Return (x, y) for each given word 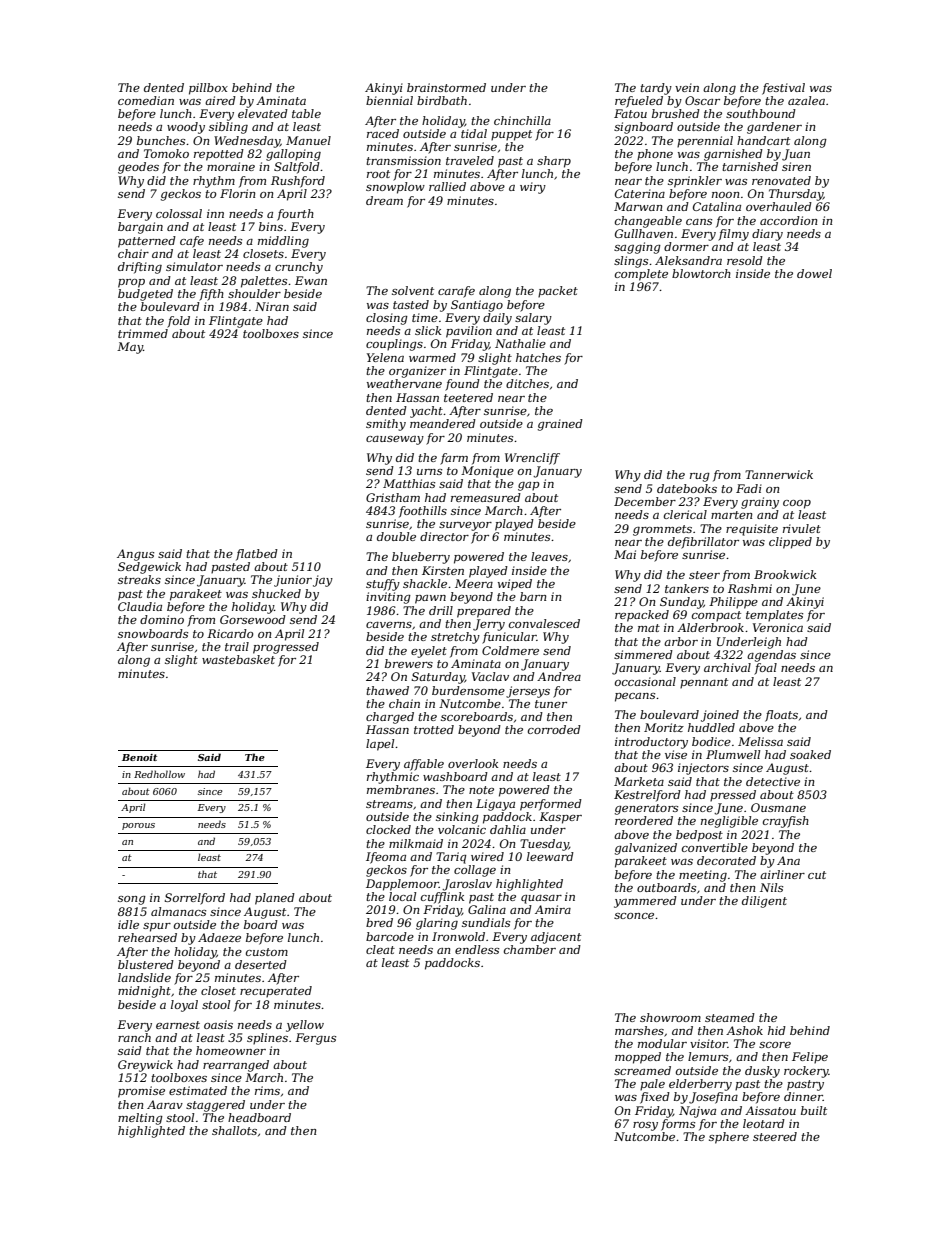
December (645, 501)
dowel (814, 273)
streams (389, 804)
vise (676, 754)
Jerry (489, 625)
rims (267, 1090)
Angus (135, 555)
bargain (140, 228)
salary (533, 319)
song (132, 900)
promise (141, 1092)
